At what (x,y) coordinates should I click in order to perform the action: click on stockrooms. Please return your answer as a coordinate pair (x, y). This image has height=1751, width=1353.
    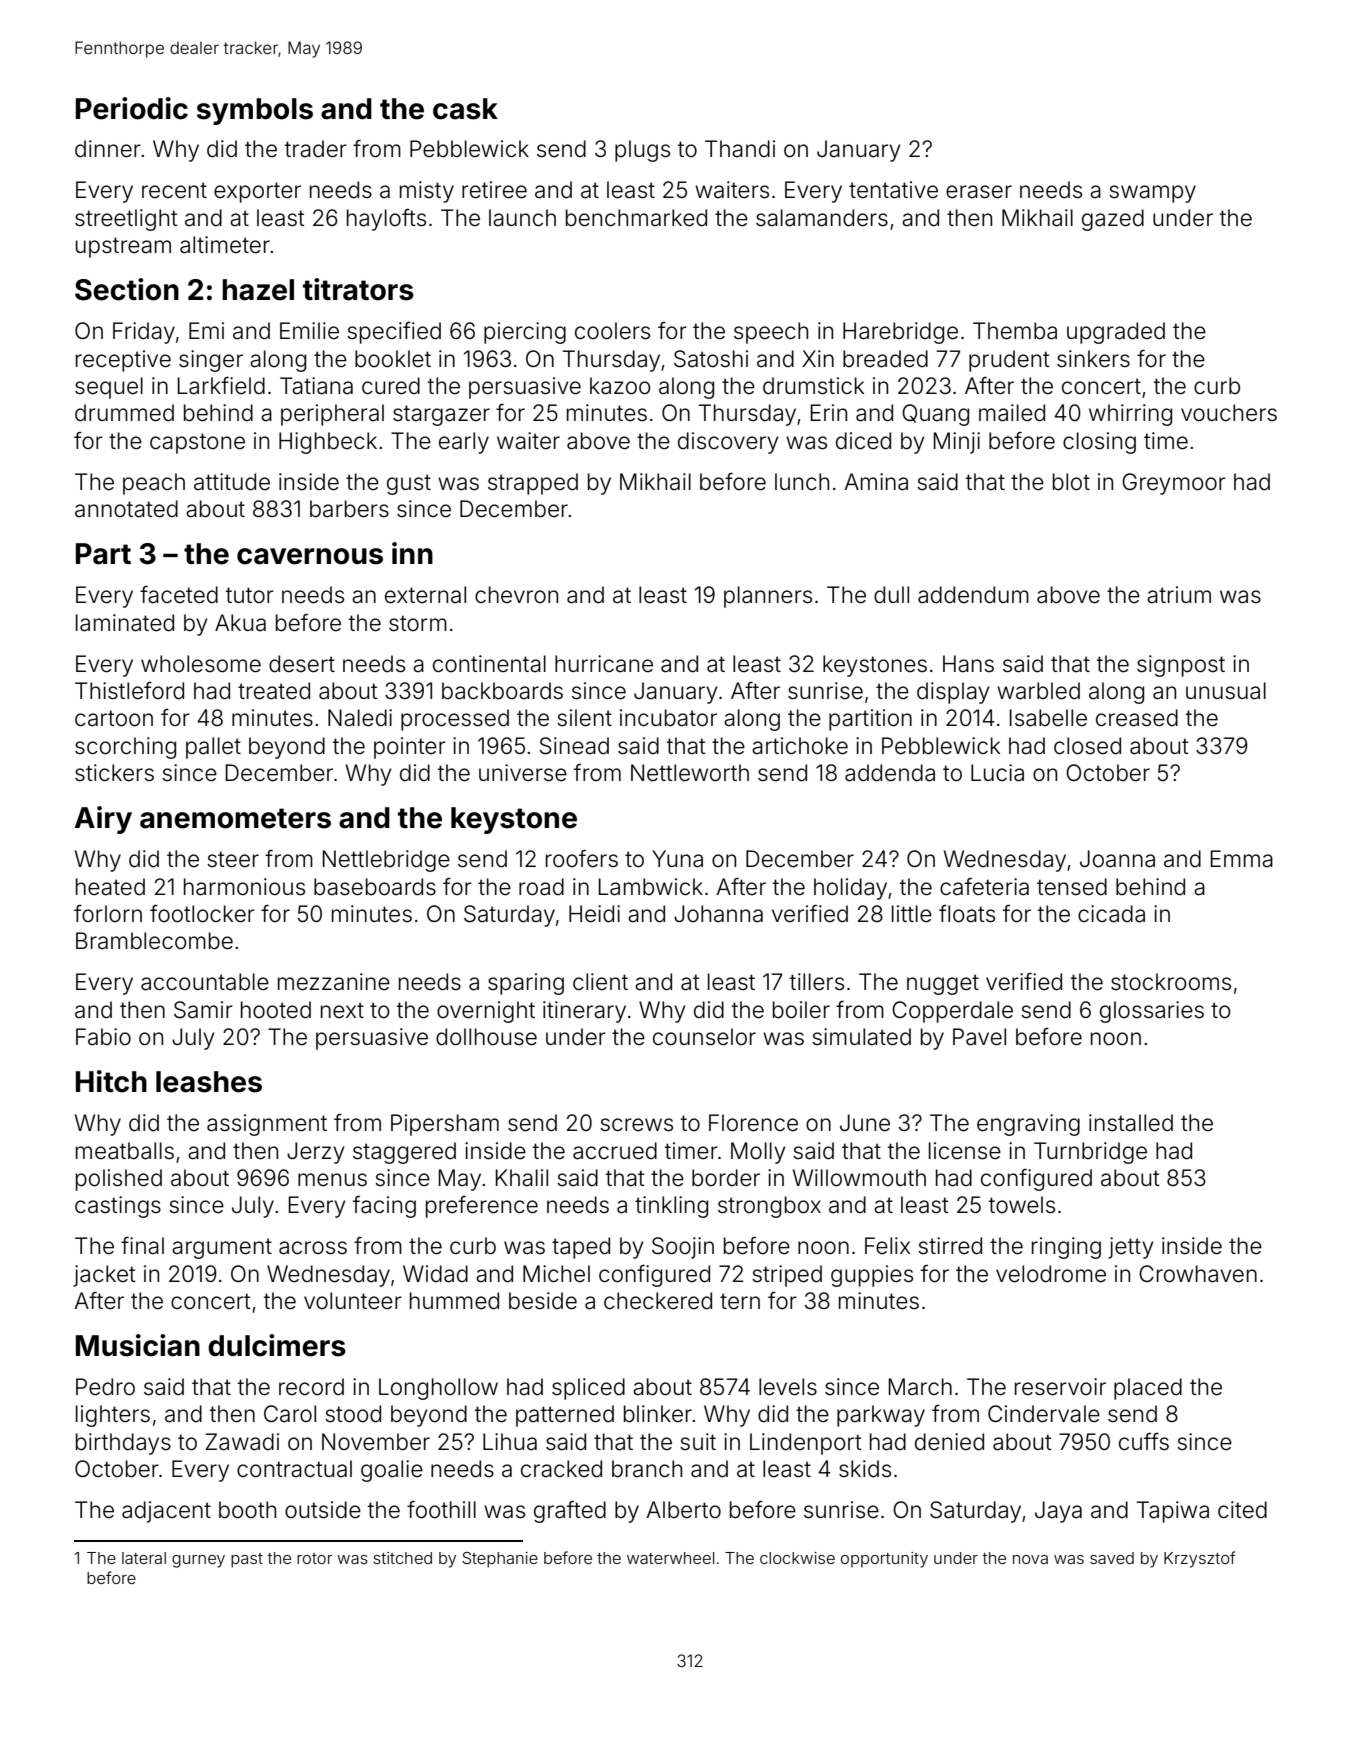
    Looking at the image, I should click on (1171, 982).
